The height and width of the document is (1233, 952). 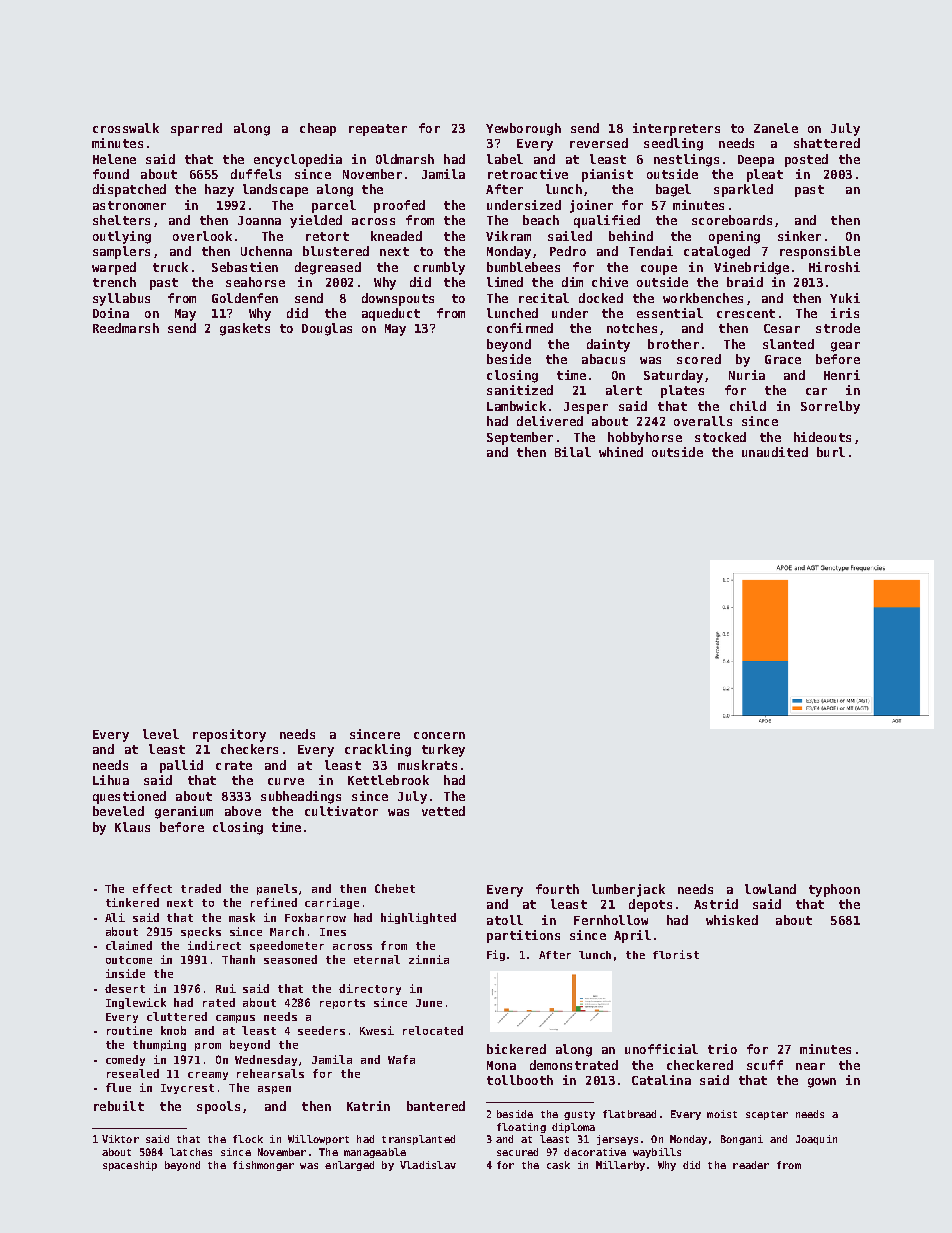 What do you see at coordinates (378, 130) in the document?
I see `repeater` at bounding box center [378, 130].
